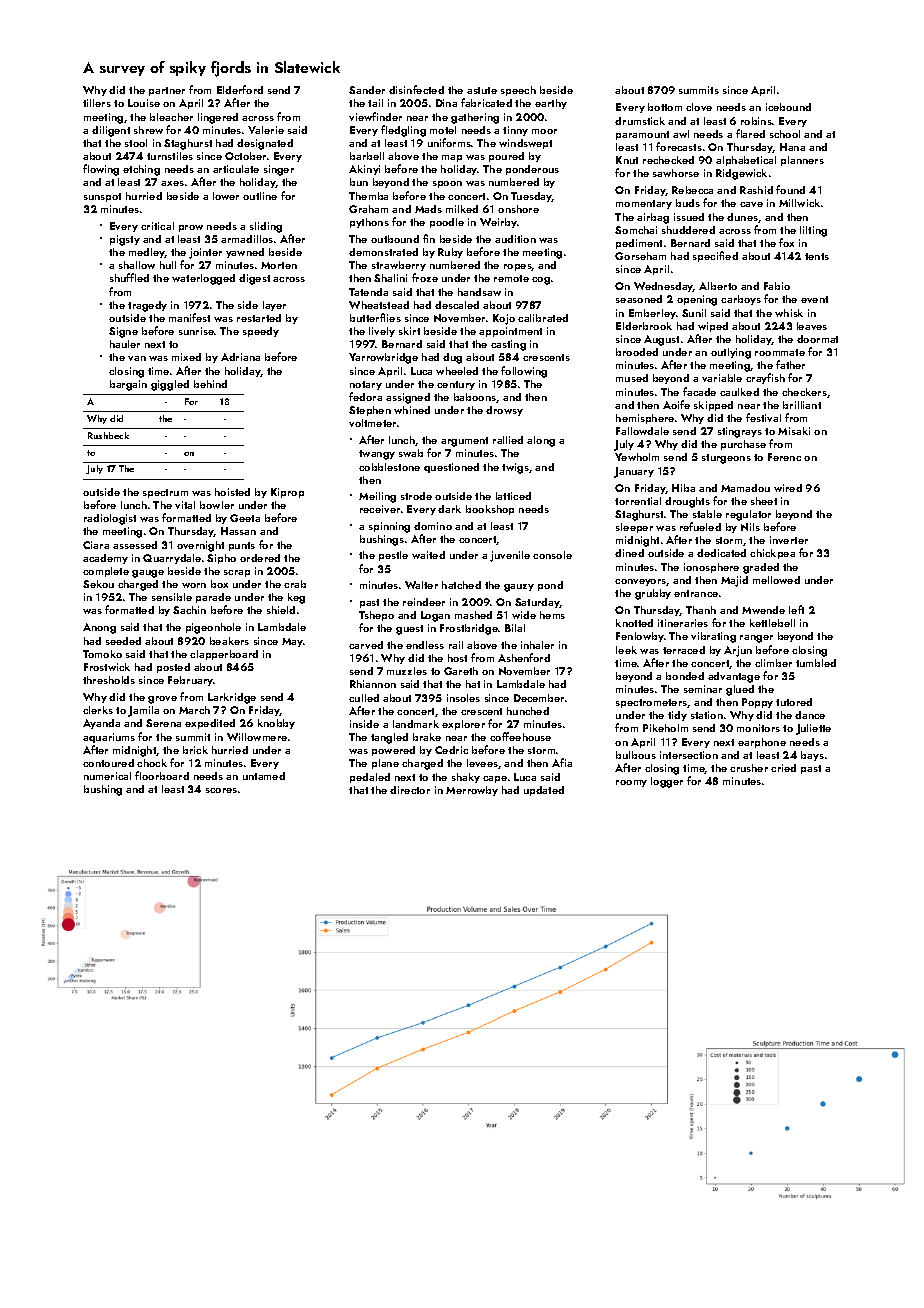 This screenshot has width=924, height=1308. I want to click on receiver, so click(380, 509).
